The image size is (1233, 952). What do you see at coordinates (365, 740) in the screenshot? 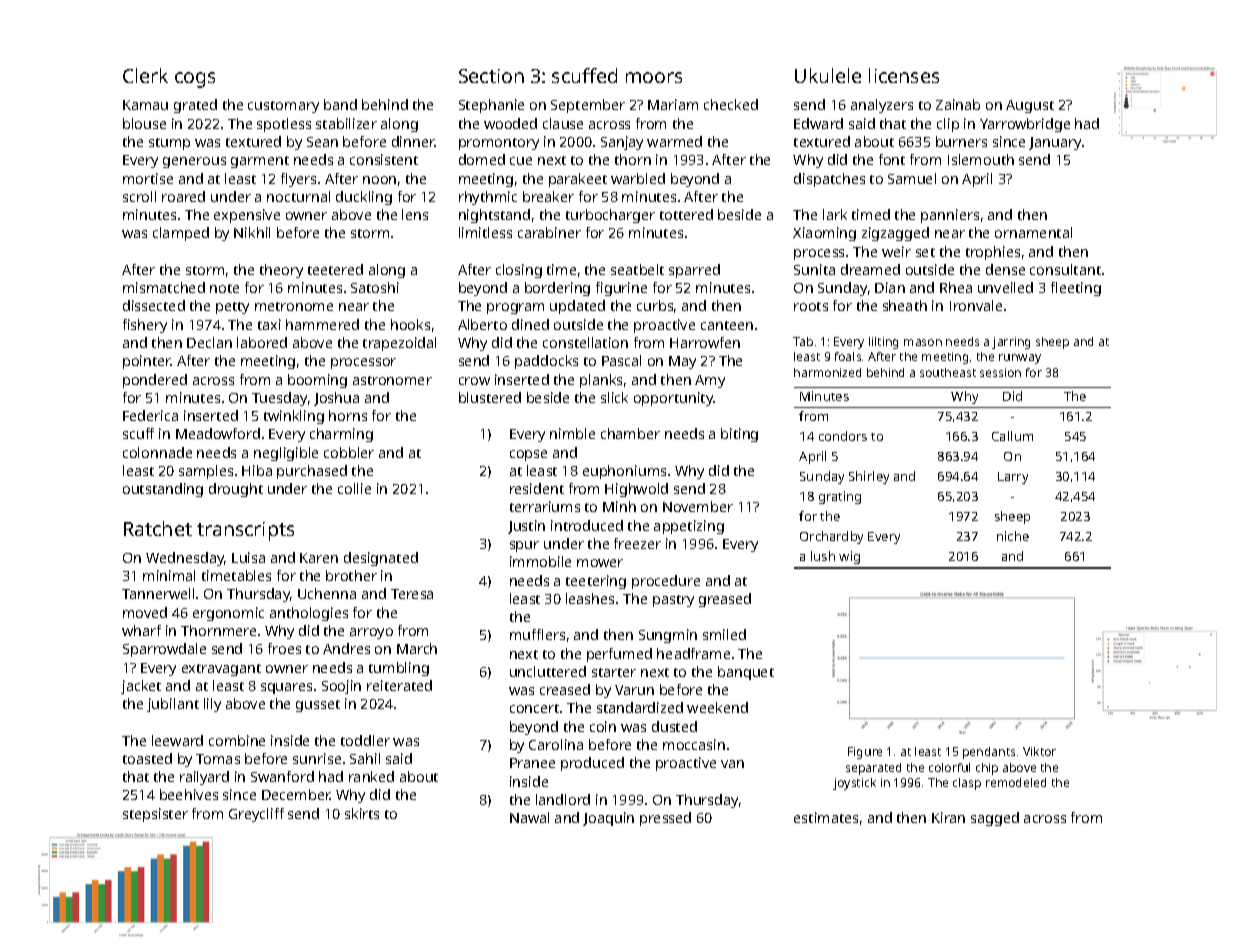
I see `toddler` at bounding box center [365, 740].
